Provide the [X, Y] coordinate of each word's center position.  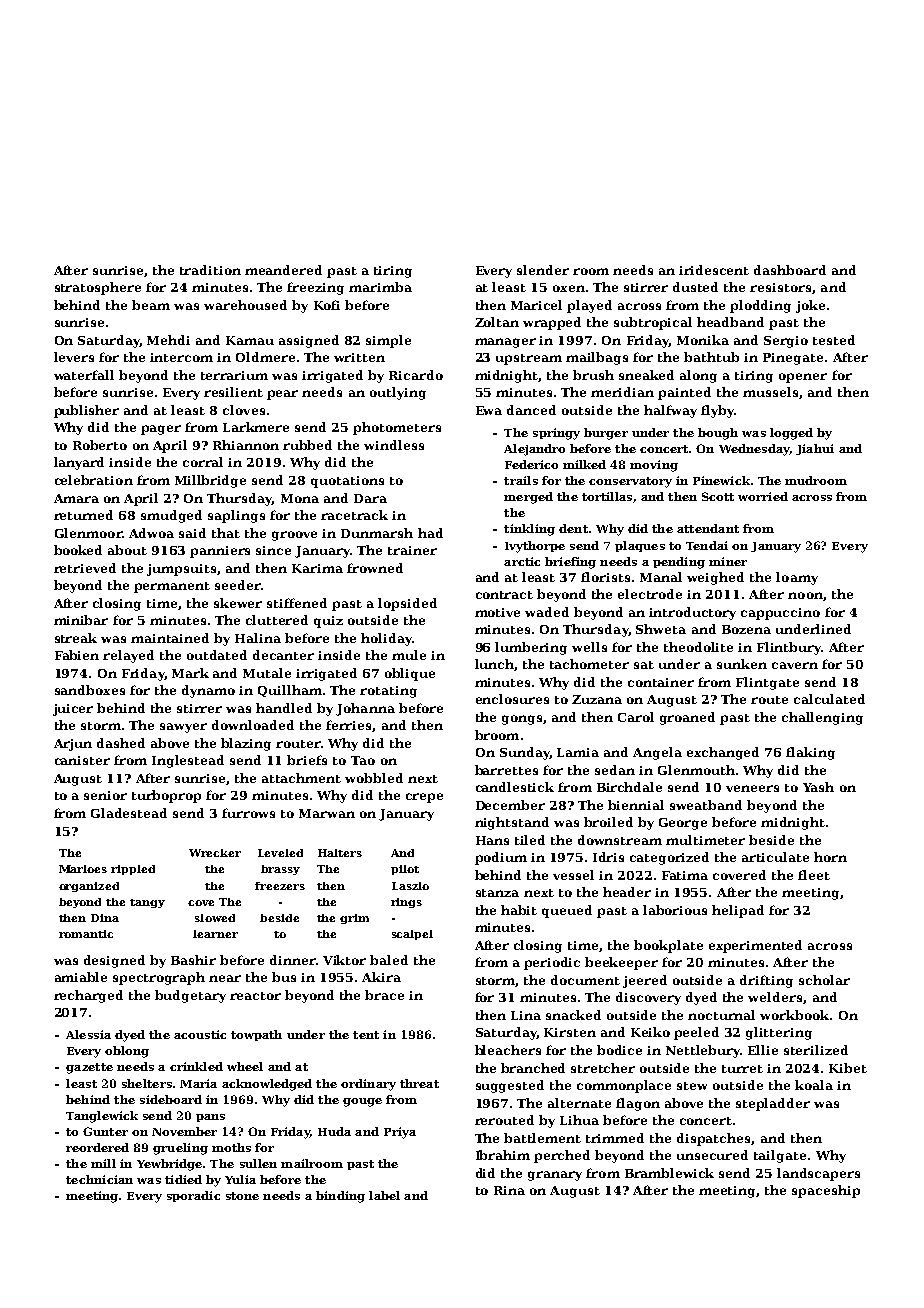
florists [605, 577]
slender [543, 270]
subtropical [653, 323]
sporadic [193, 1196]
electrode [650, 594]
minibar [81, 620]
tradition [210, 270]
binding [340, 1197]
